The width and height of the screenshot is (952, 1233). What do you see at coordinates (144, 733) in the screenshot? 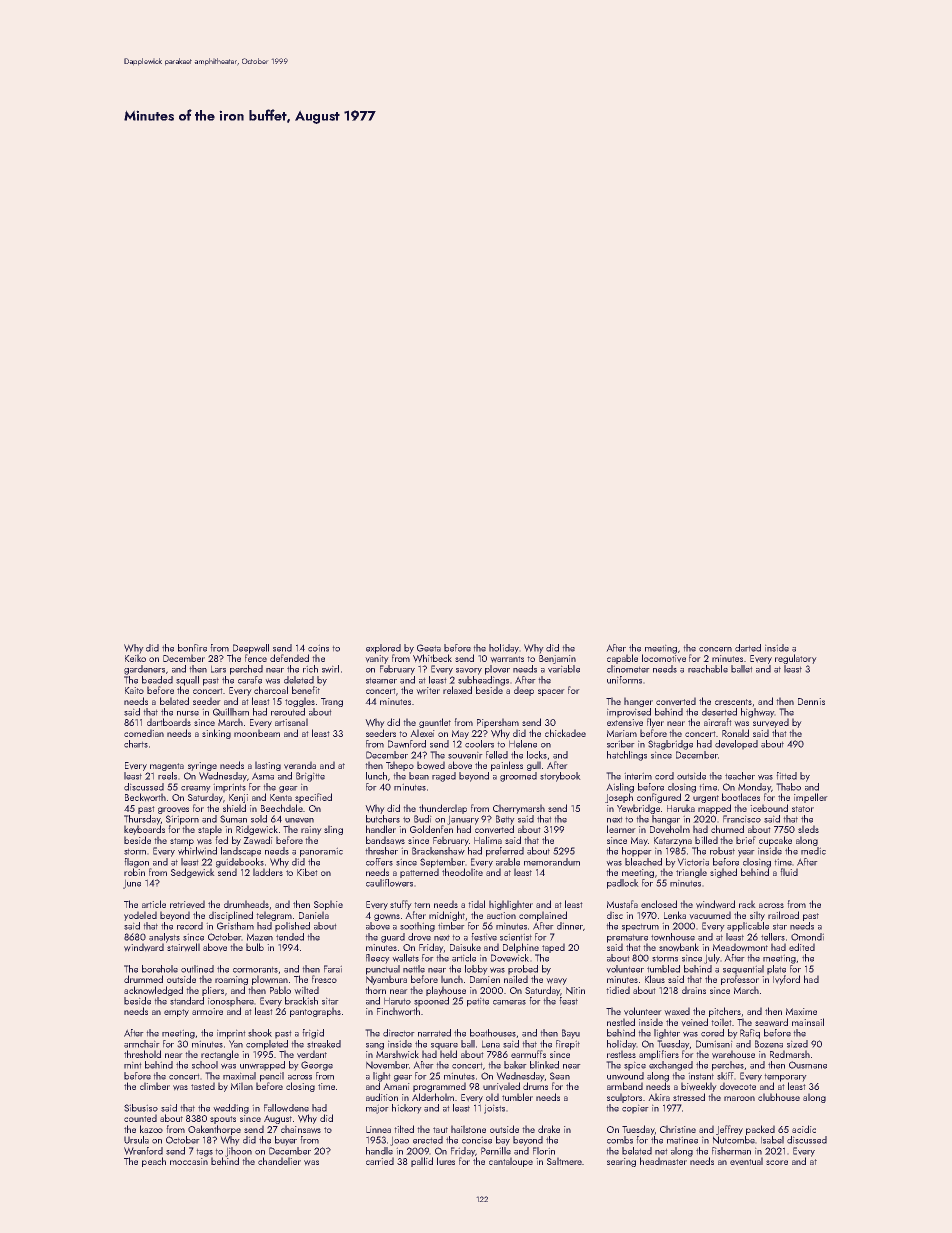
I see `comedian` at bounding box center [144, 733].
